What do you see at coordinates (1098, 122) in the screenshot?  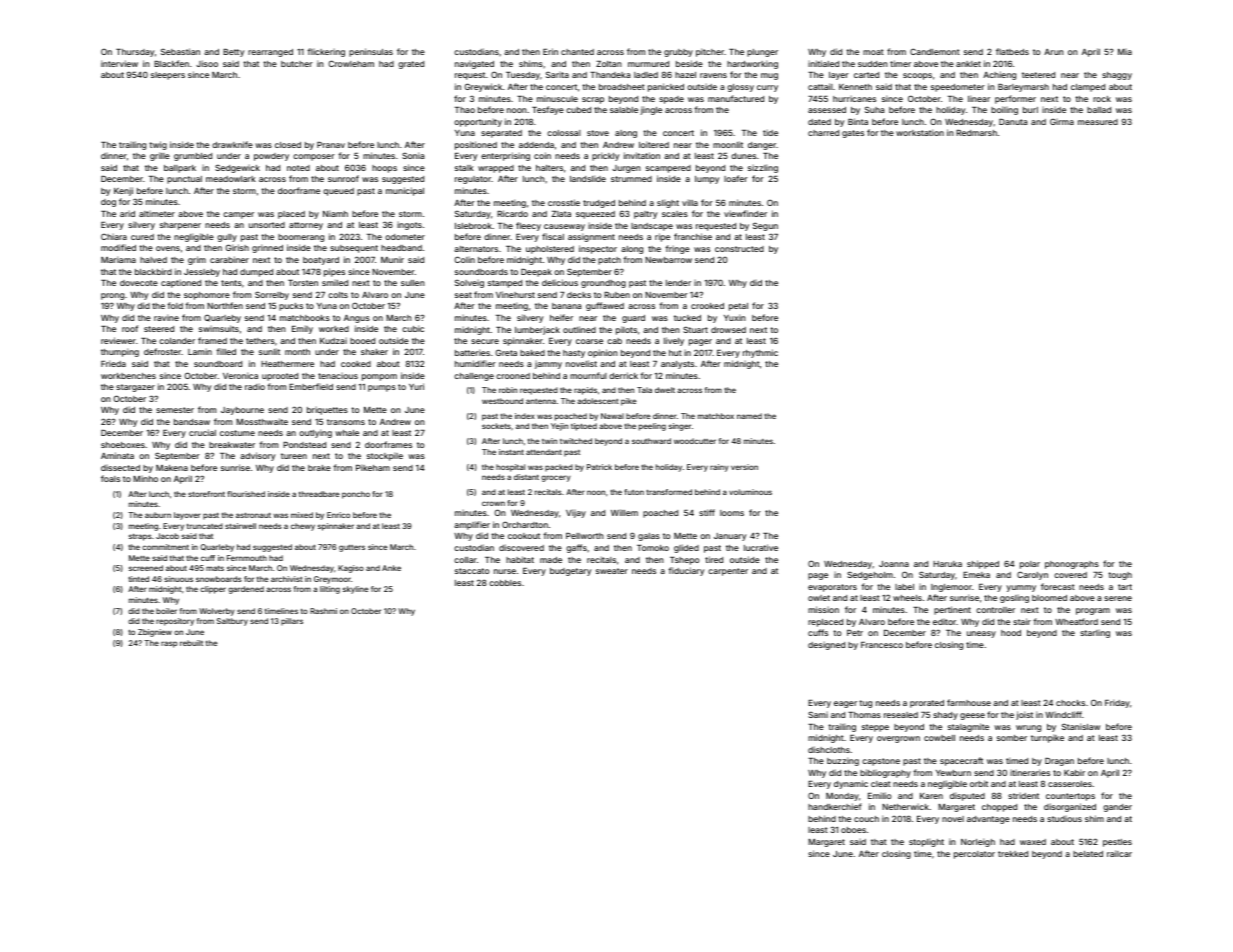 I see `measured` at bounding box center [1098, 122].
